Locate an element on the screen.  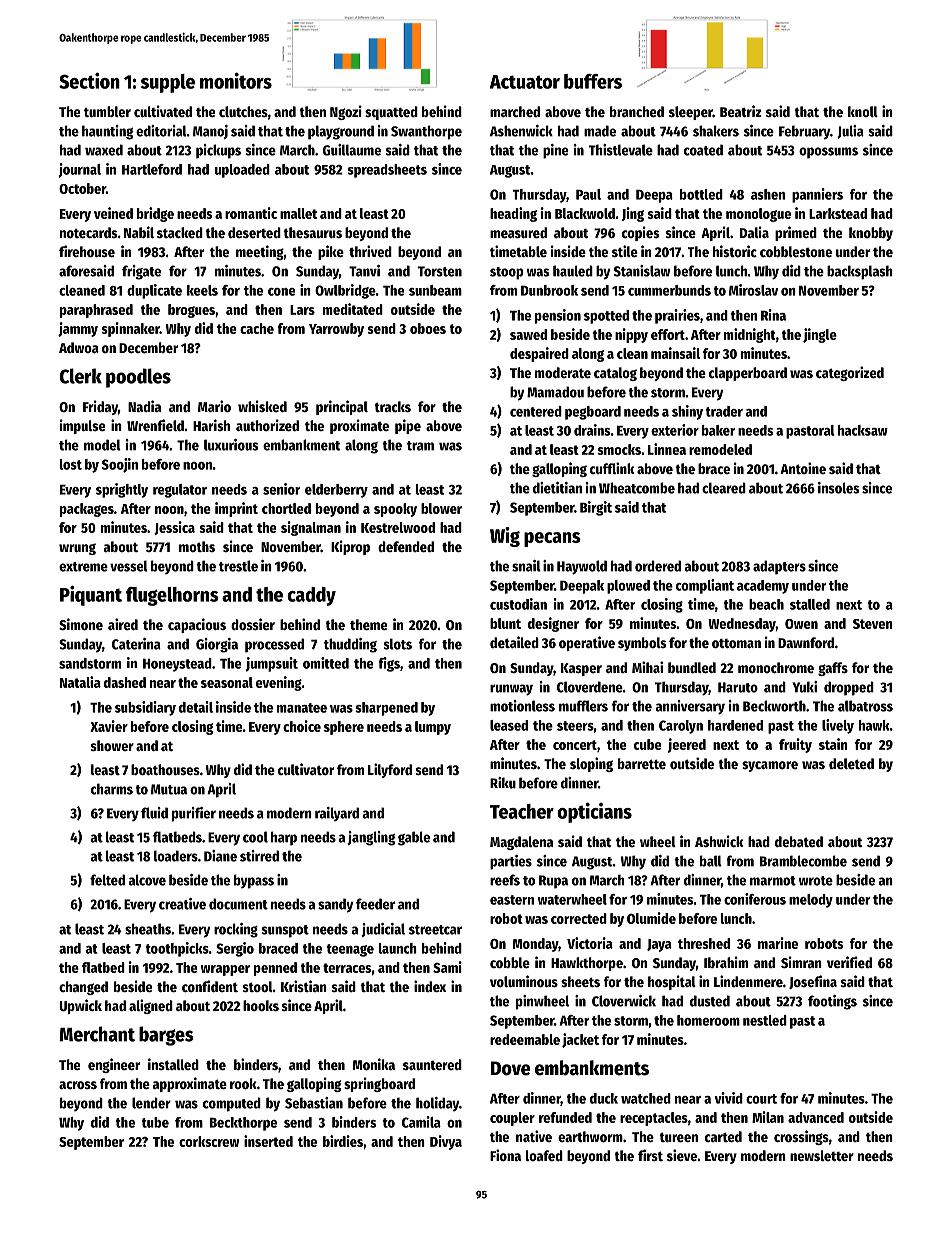
oboes is located at coordinates (428, 328).
